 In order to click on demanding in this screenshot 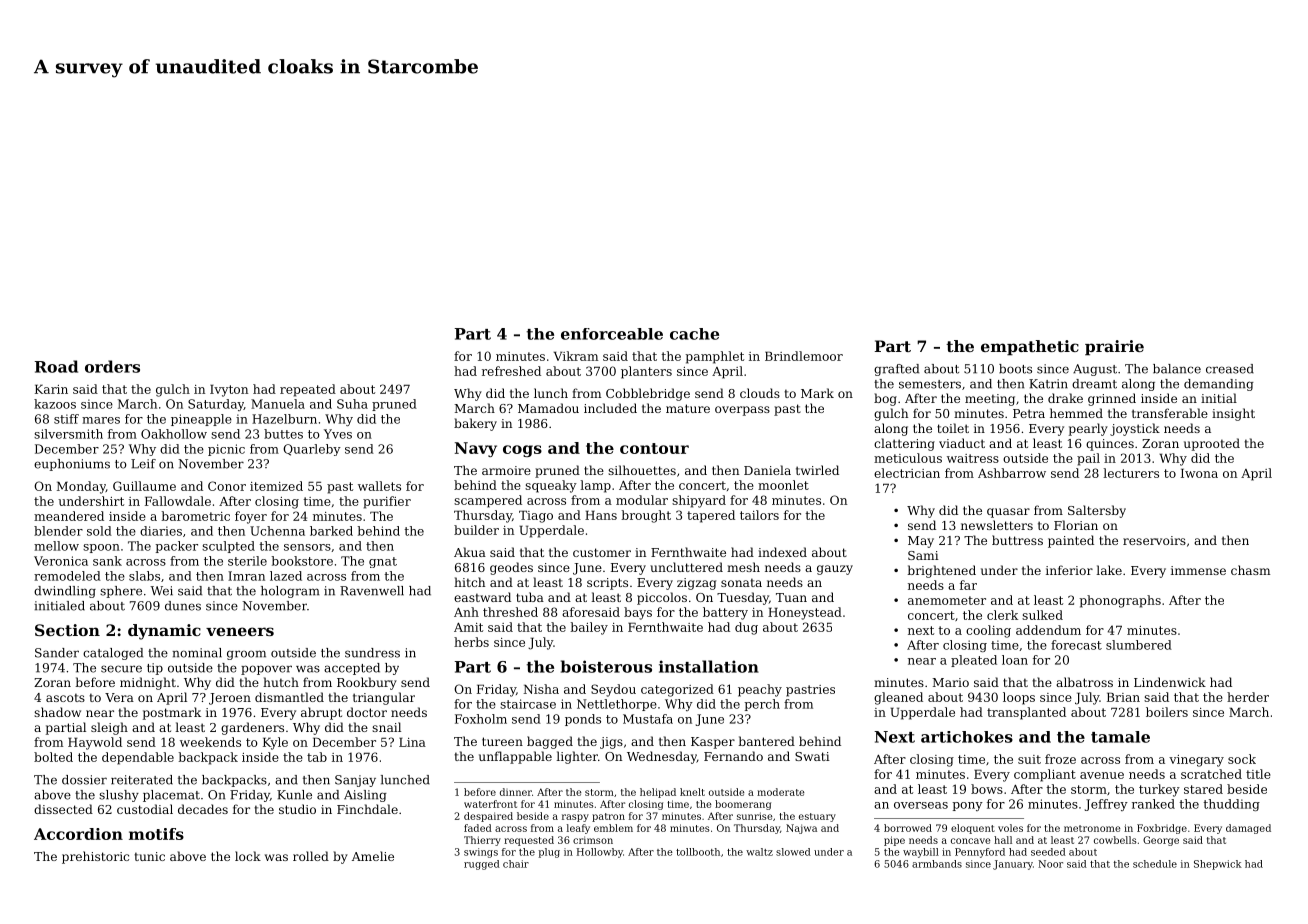, I will do `click(1219, 385)`.
